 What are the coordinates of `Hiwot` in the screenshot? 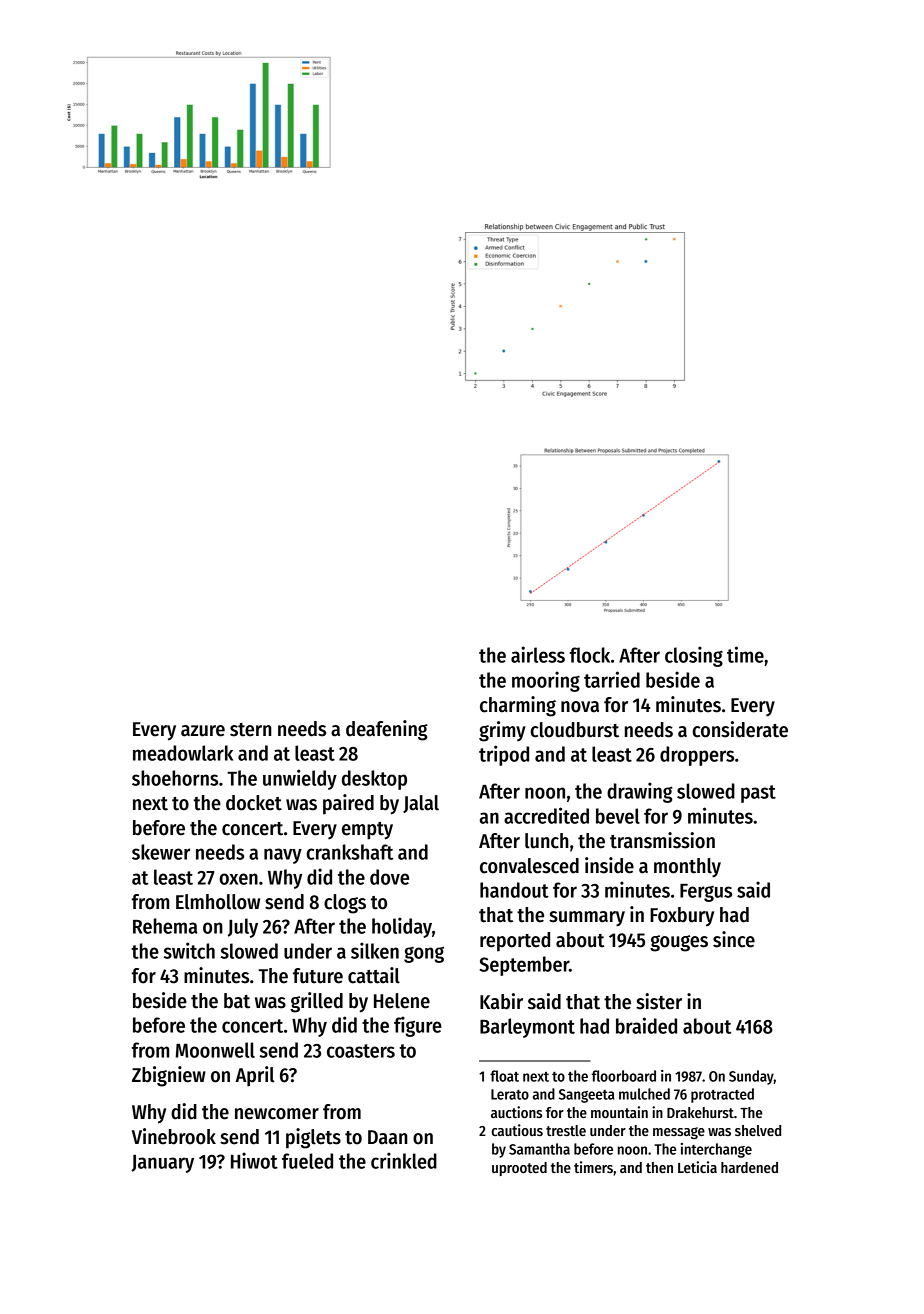 It's located at (254, 1160).
